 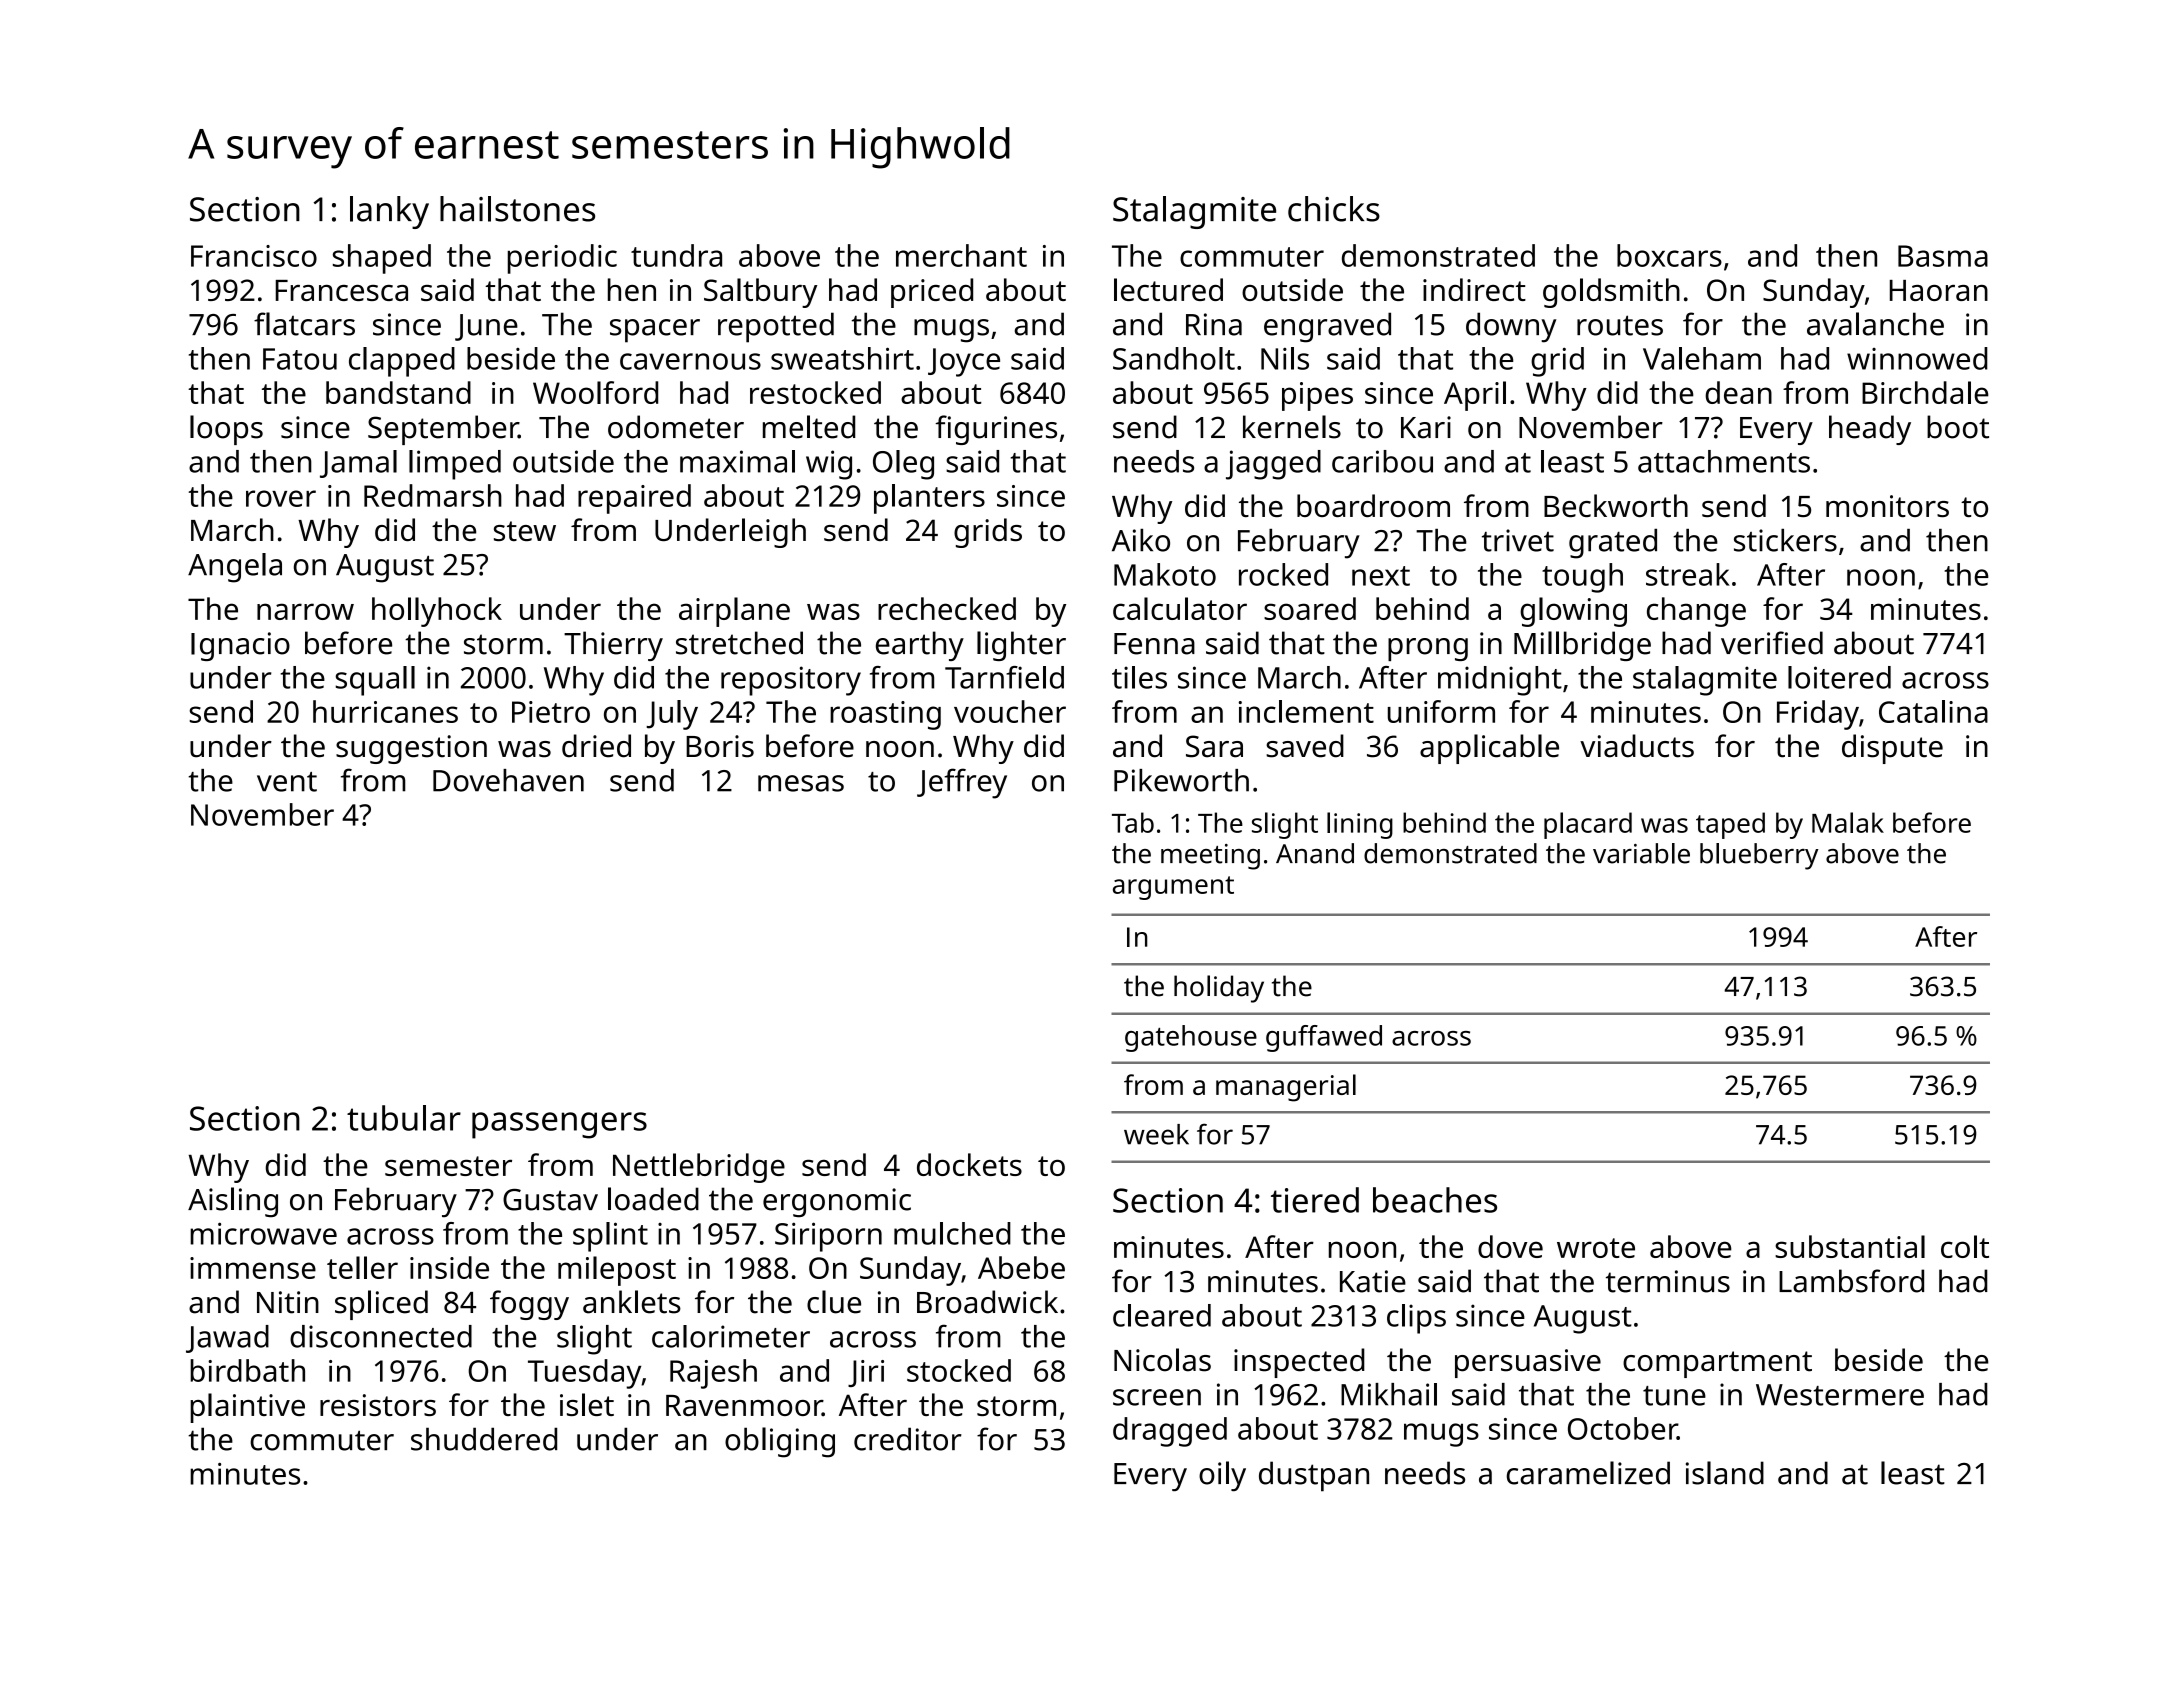 What do you see at coordinates (1596, 1248) in the screenshot?
I see `wrote` at bounding box center [1596, 1248].
